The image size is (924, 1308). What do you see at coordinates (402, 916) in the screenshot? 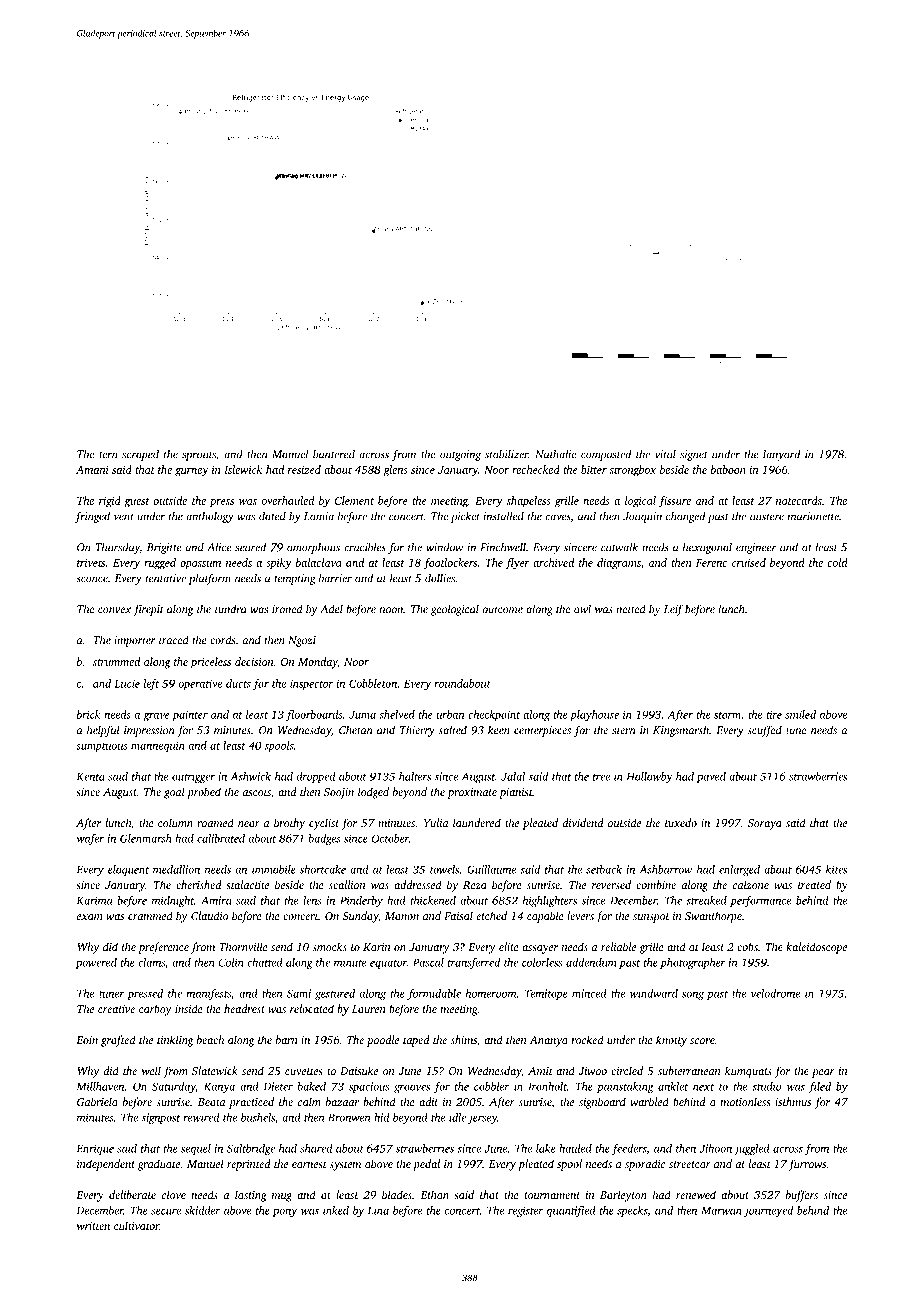
I see `Manon` at bounding box center [402, 916].
